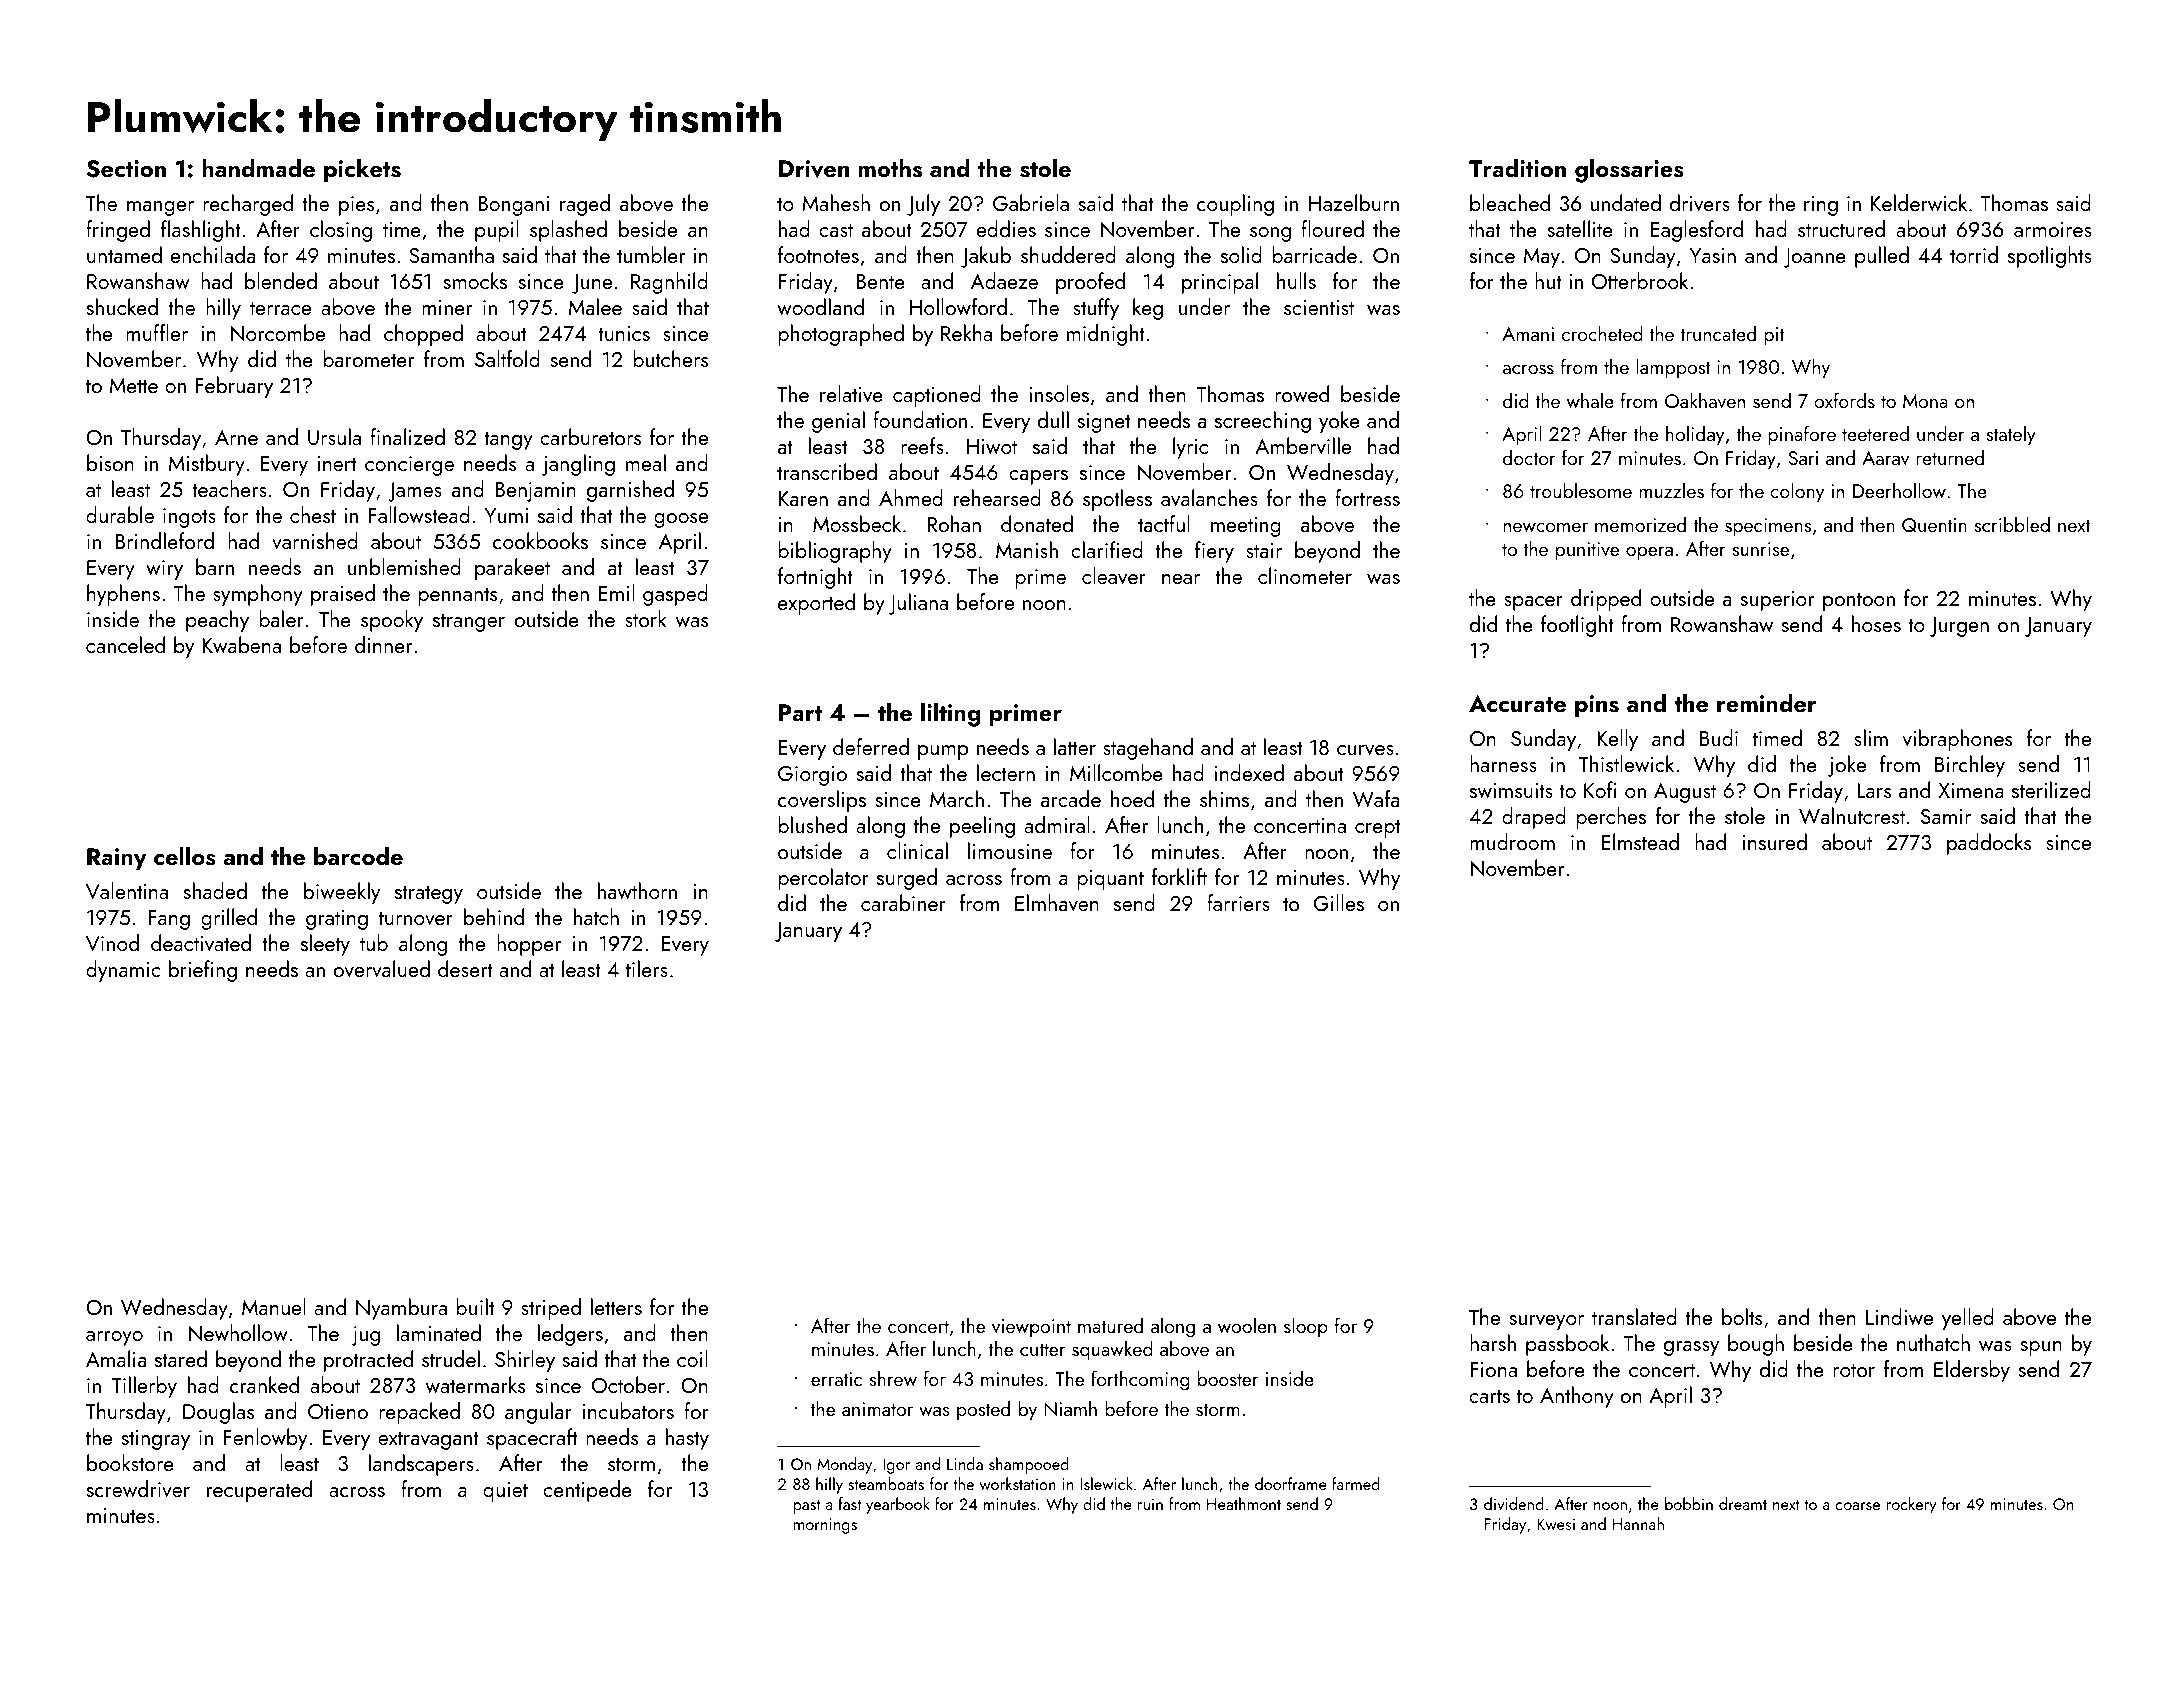  What do you see at coordinates (1742, 1316) in the page?
I see `bolts` at bounding box center [1742, 1316].
